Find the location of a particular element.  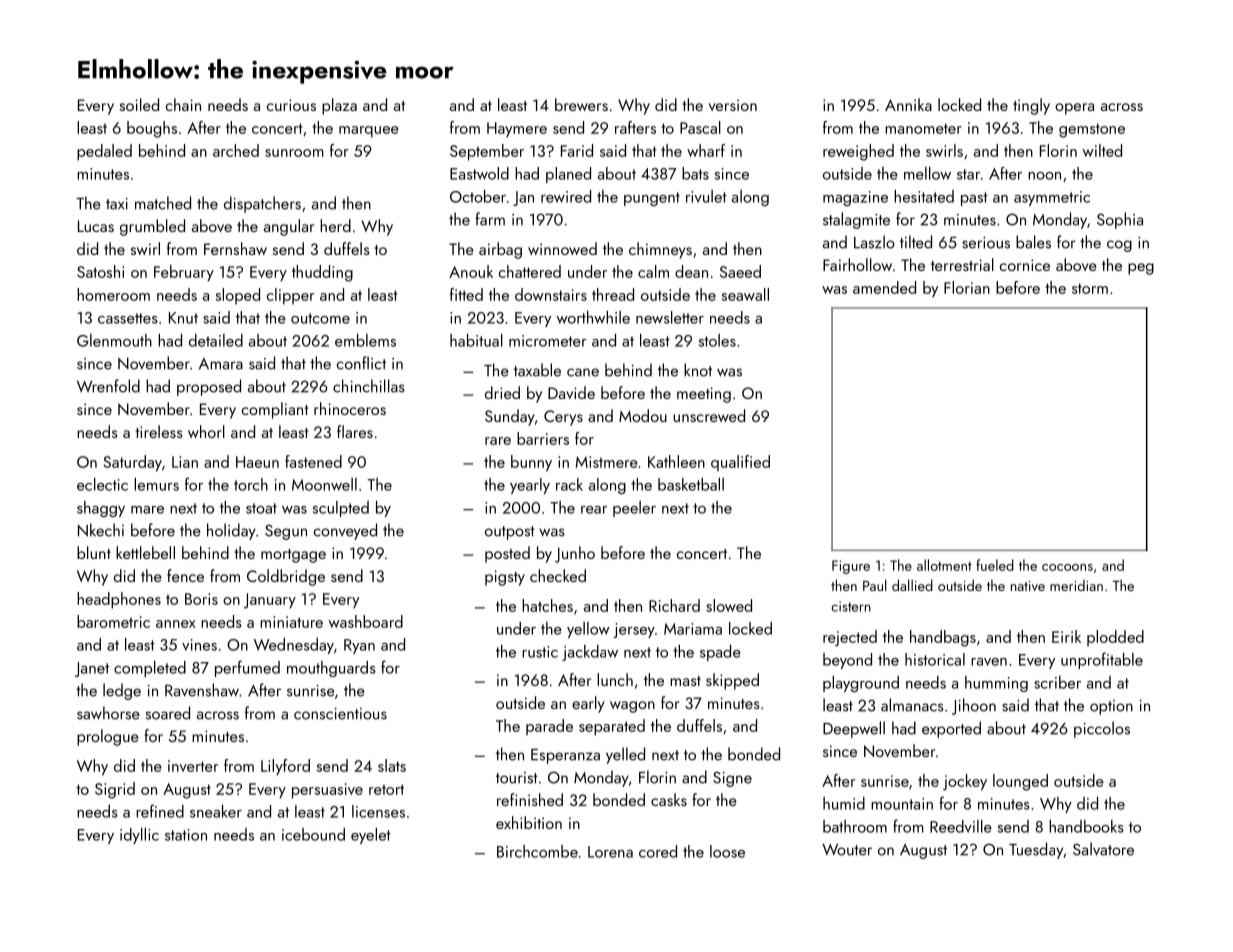

plodded is located at coordinates (1115, 638).
